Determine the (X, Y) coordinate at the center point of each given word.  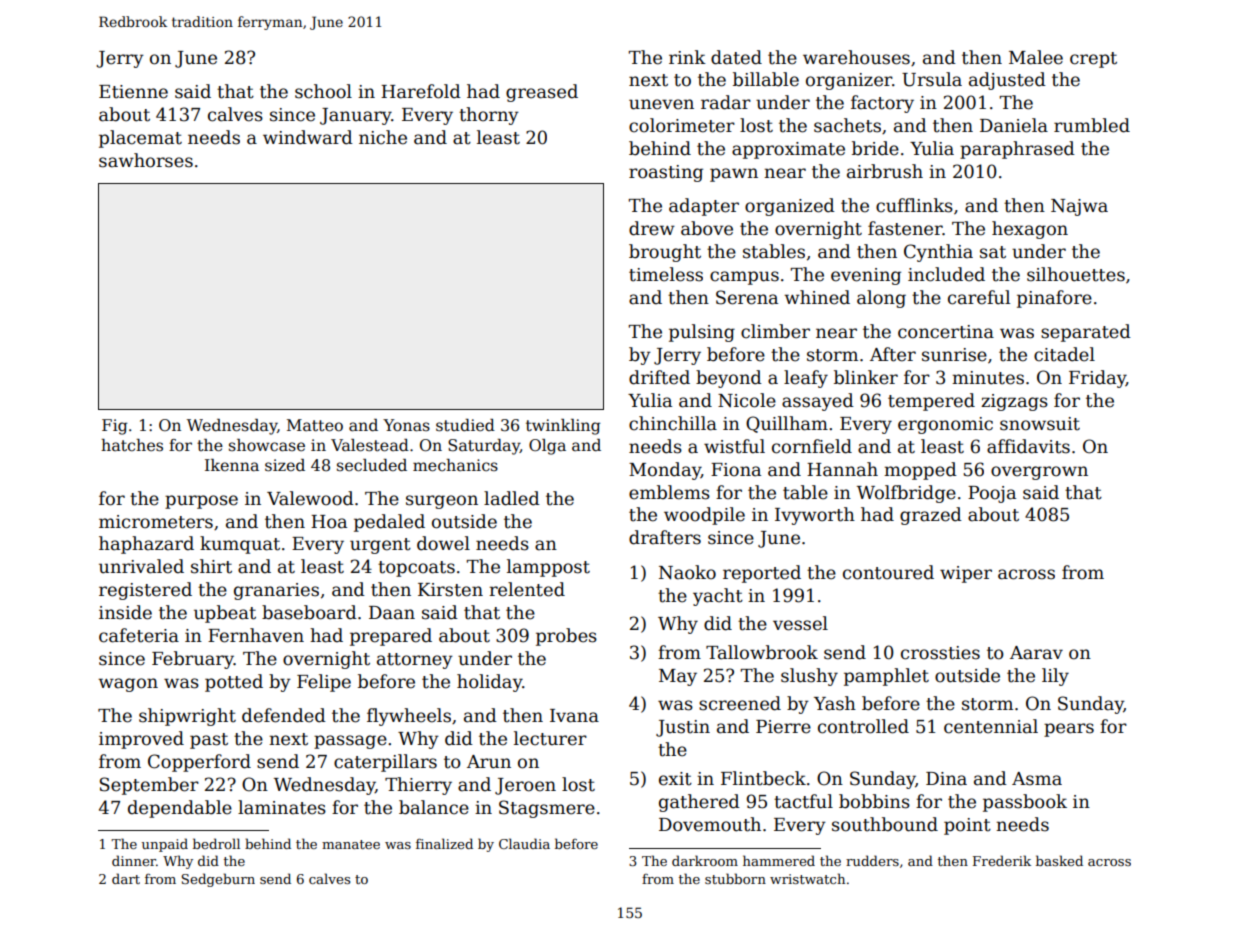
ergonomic (945, 425)
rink (687, 57)
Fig (114, 427)
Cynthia (938, 253)
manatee (351, 844)
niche (383, 137)
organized (790, 207)
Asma (1037, 779)
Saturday (484, 447)
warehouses (856, 57)
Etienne (133, 92)
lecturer (550, 738)
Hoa (329, 522)
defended (284, 715)
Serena (747, 297)
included (946, 274)
